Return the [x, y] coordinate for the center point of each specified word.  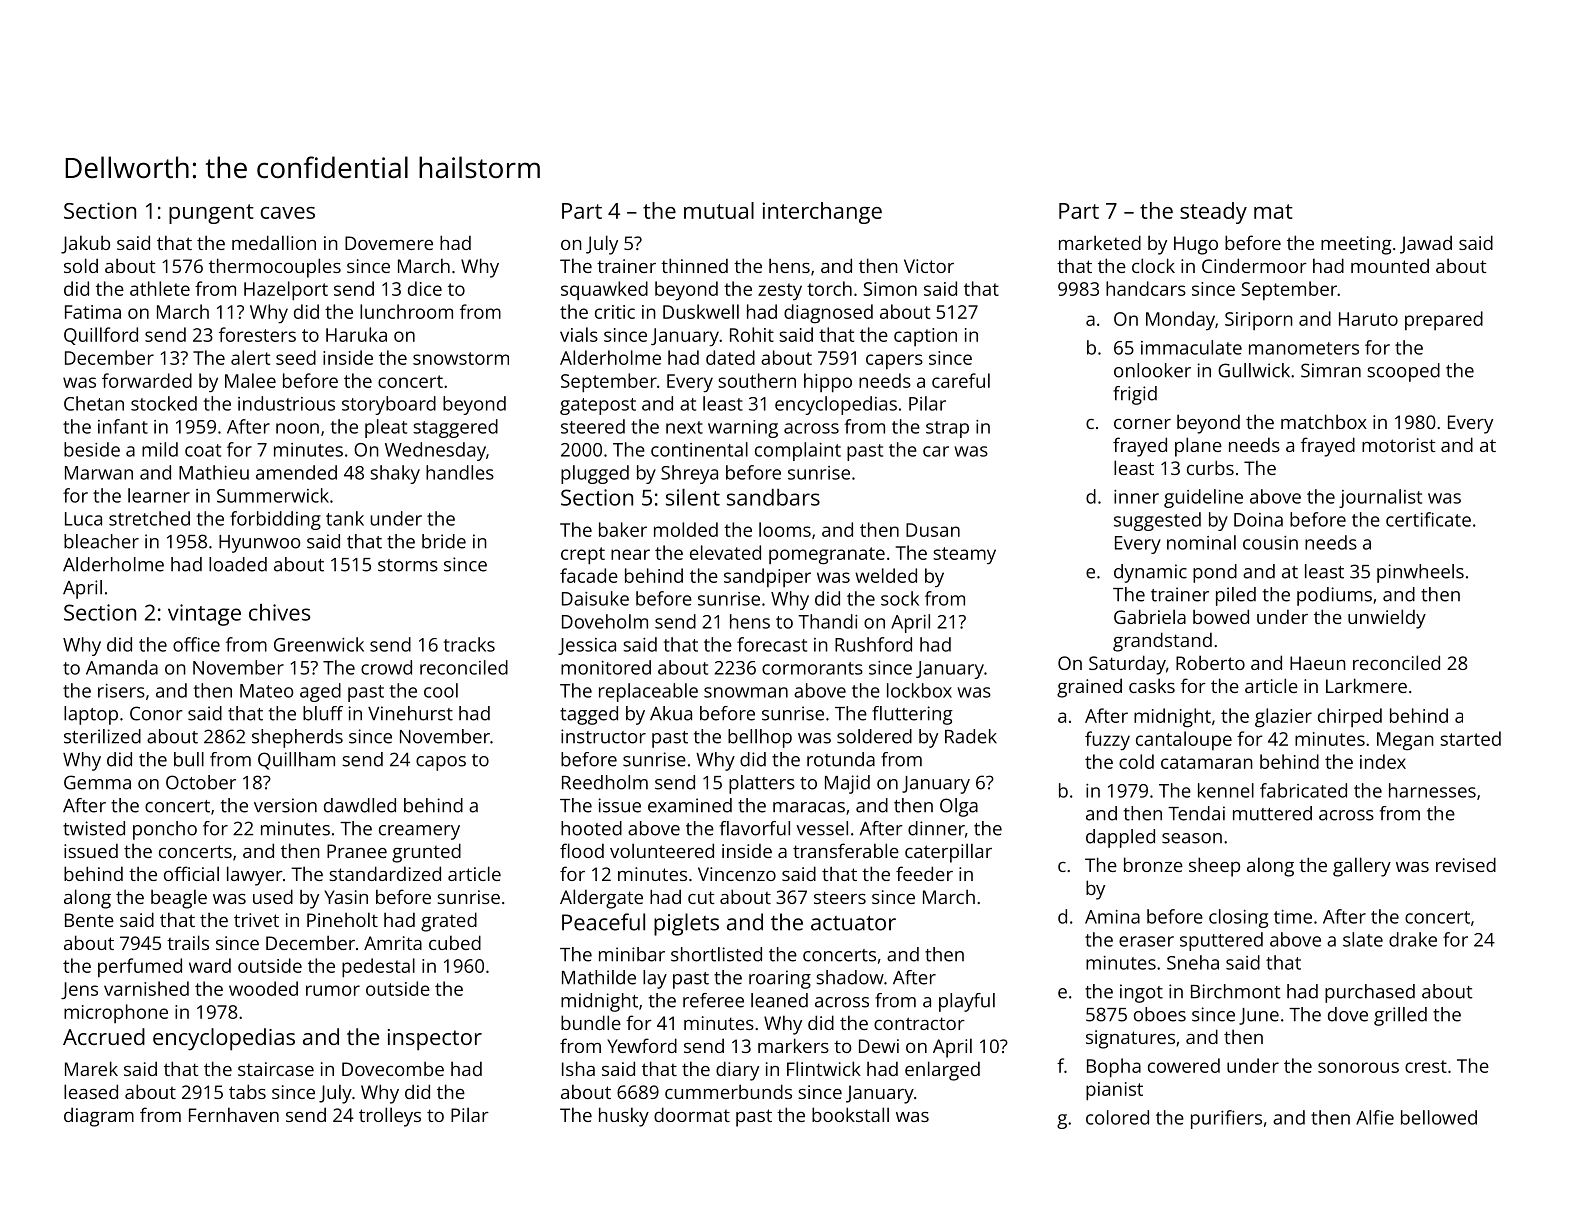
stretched [149, 518]
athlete [160, 288]
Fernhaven [234, 1114]
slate [1363, 939]
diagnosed [828, 313]
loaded [238, 564]
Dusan [933, 530]
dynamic [1150, 573]
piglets [686, 924]
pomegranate [827, 555]
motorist [1399, 445]
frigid [1135, 395]
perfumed [140, 967]
